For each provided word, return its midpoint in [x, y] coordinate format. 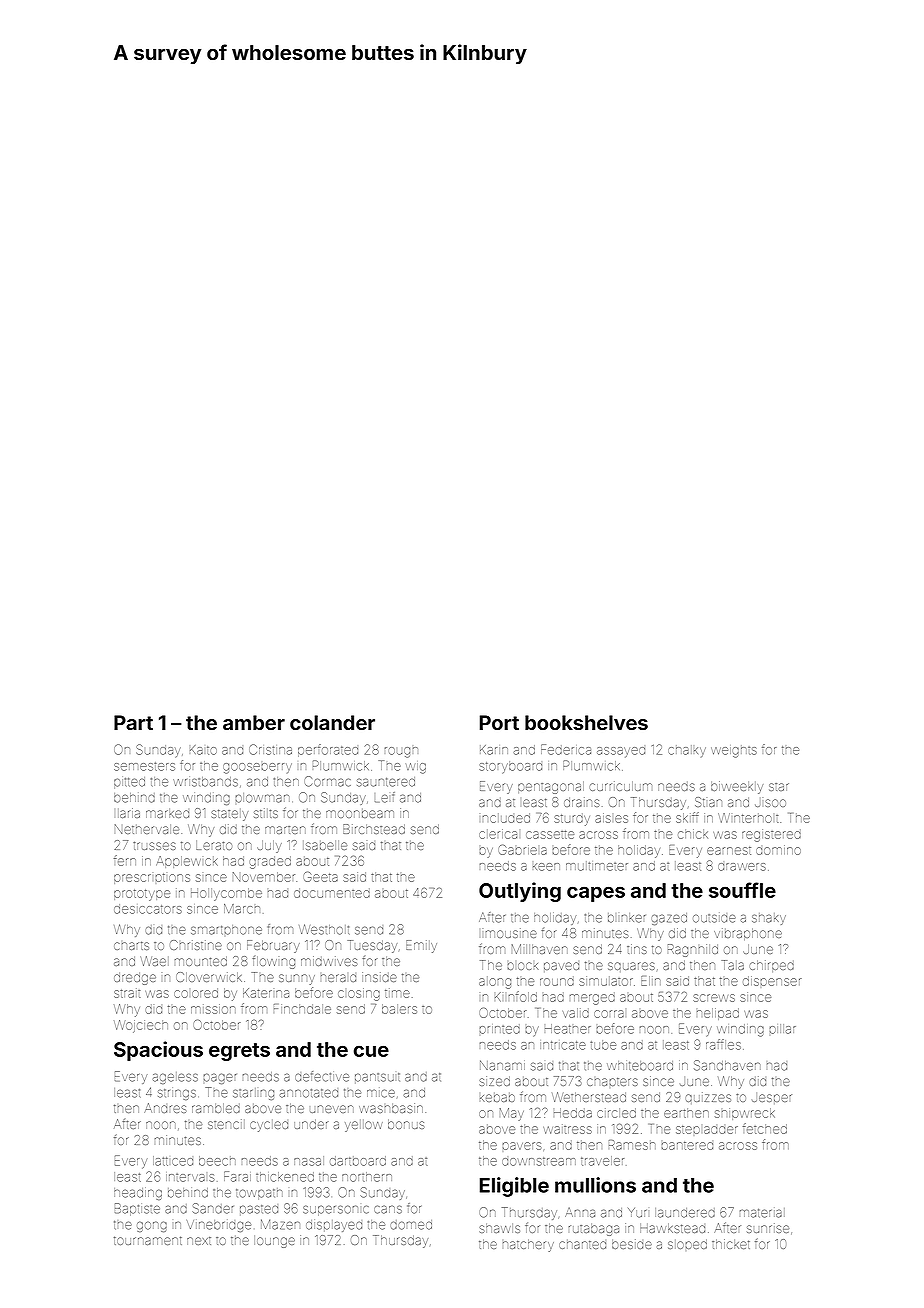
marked [167, 813]
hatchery [528, 1245]
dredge [135, 979]
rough [401, 752]
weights [734, 751]
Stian [708, 802]
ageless [175, 1078]
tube [603, 1045]
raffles [723, 1044]
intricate [563, 1045]
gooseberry [257, 768]
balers [399, 1009]
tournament [148, 1240]
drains [581, 802]
